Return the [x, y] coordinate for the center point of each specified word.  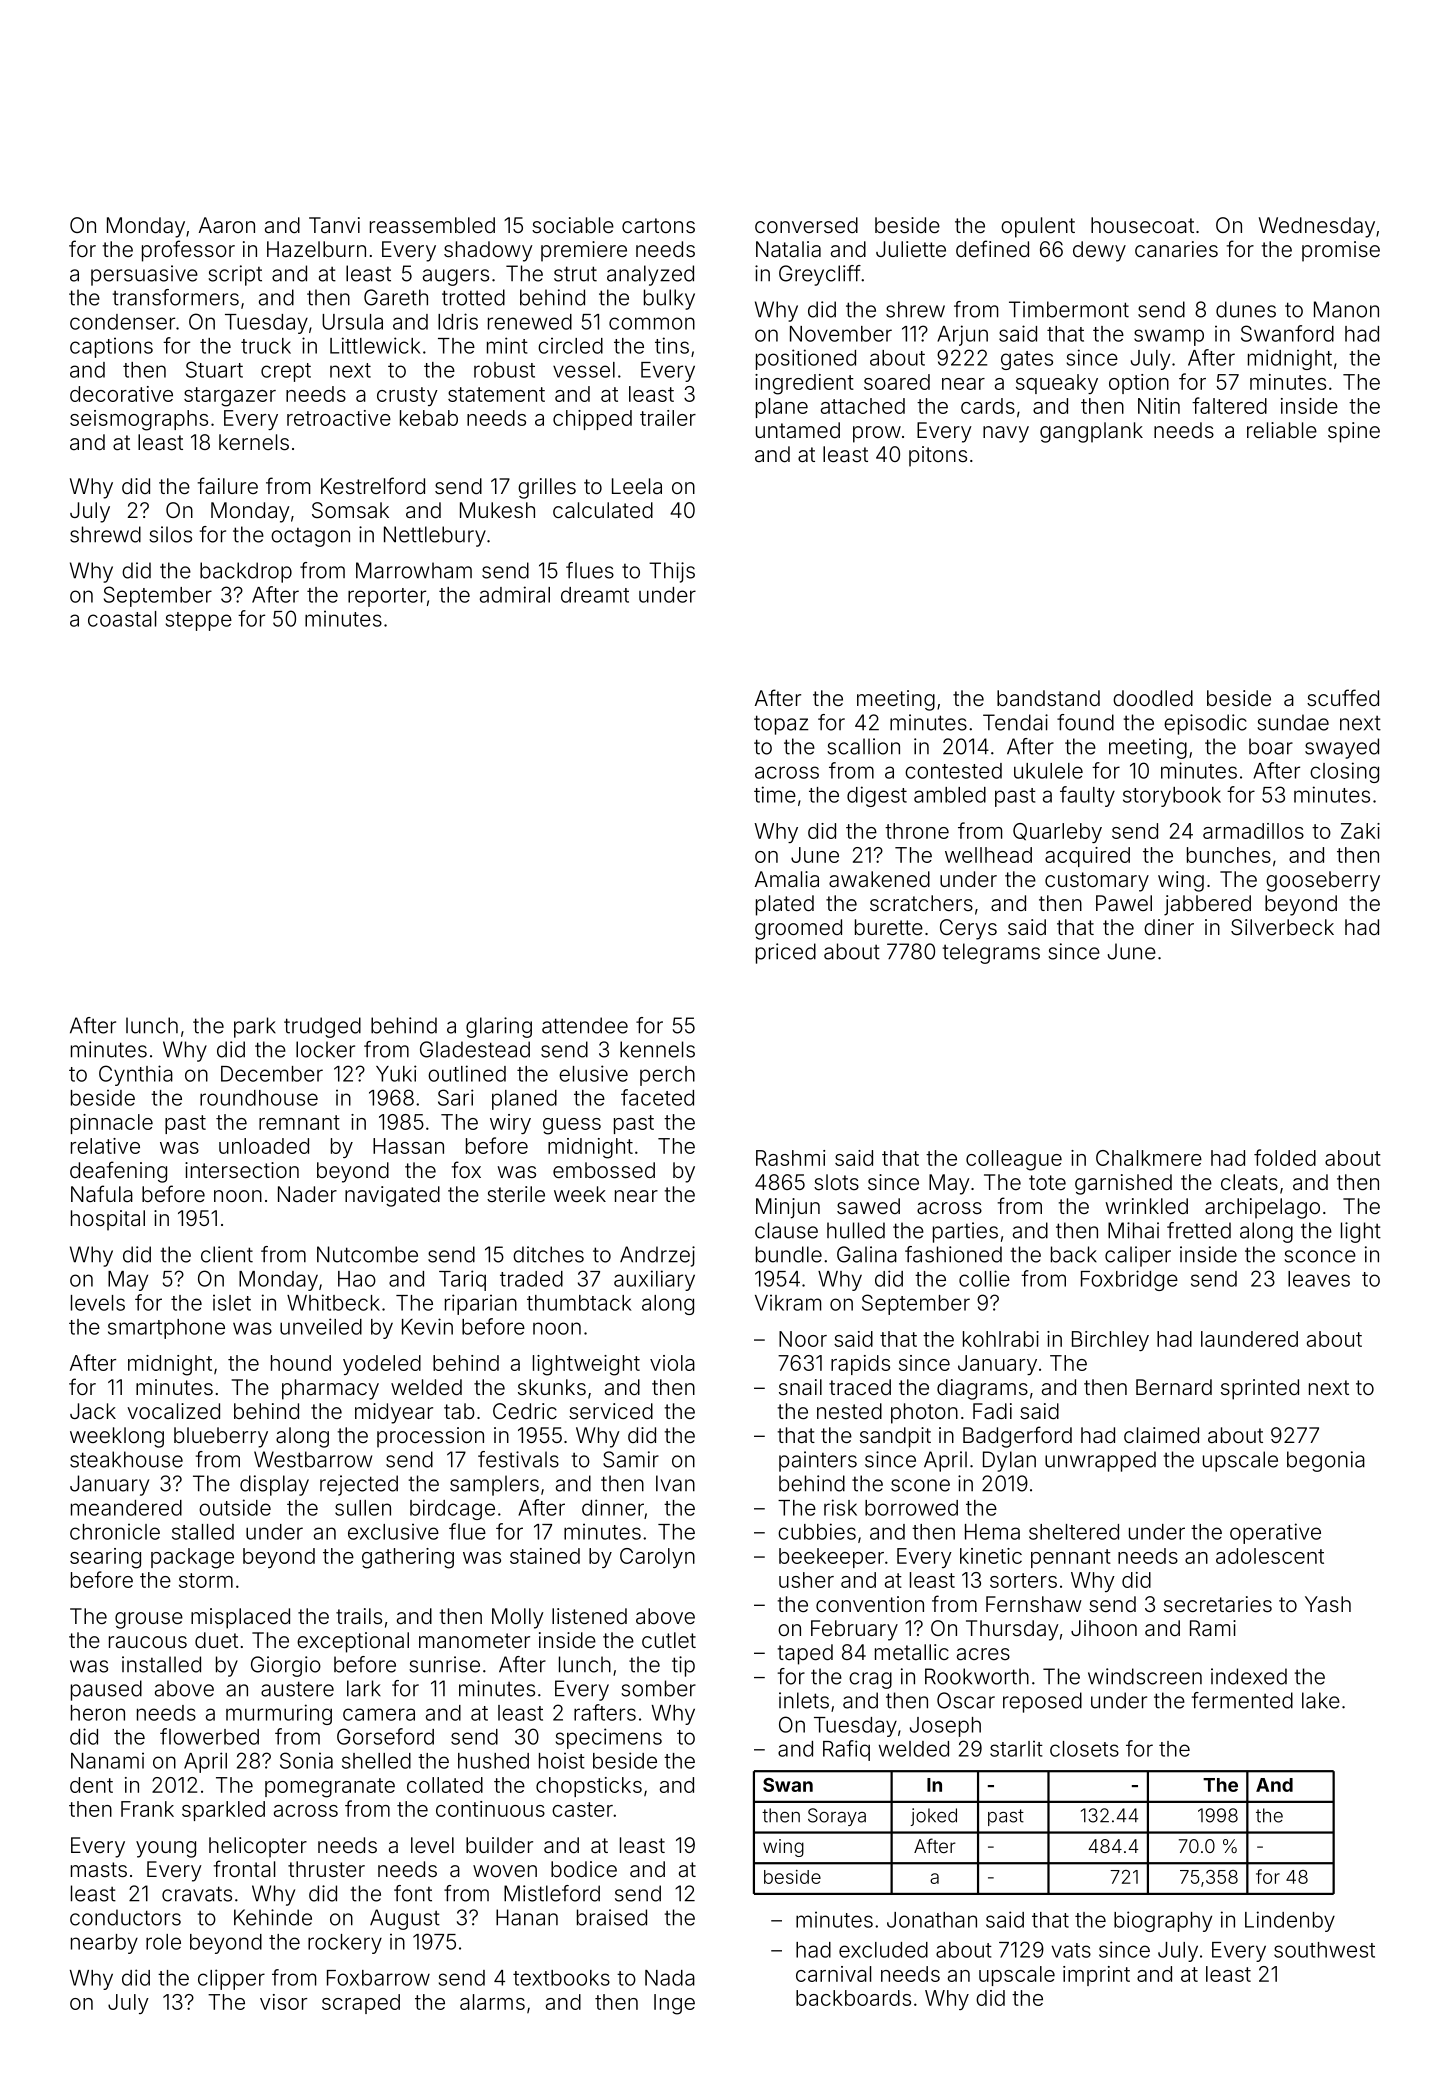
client [227, 1254]
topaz [781, 725]
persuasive [144, 275]
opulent [1038, 227]
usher [806, 1580]
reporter [387, 597]
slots [836, 1182]
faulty [1087, 796]
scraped [361, 2004]
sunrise [444, 1664]
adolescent [1270, 1556]
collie [984, 1278]
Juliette [911, 249]
